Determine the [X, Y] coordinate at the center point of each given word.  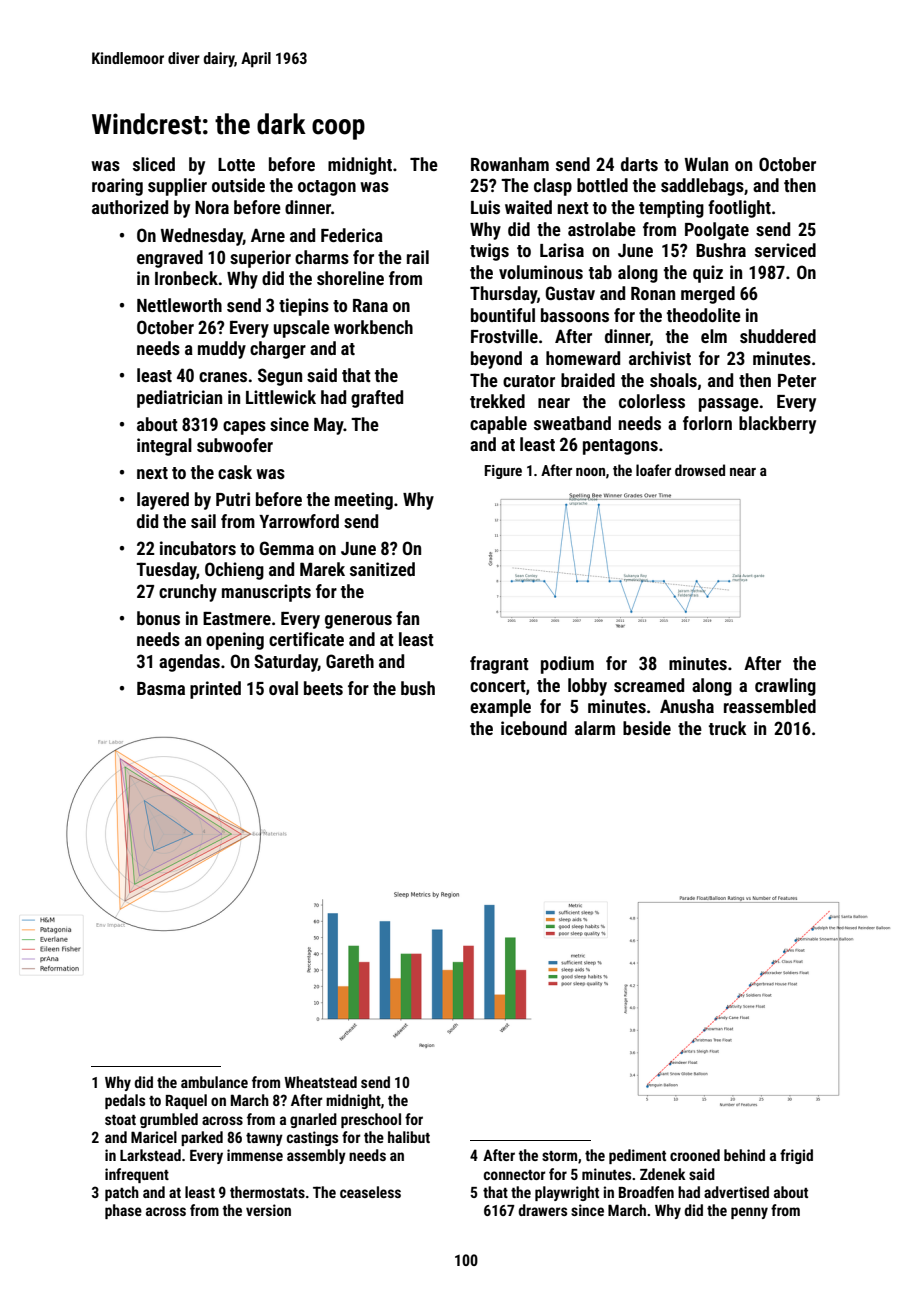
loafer [653, 470]
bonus [158, 618]
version [268, 1210]
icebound [534, 728]
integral [164, 447]
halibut [409, 1137]
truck [728, 728]
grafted [377, 399]
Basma [161, 688]
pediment [637, 1156]
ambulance [214, 1082]
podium [567, 665]
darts [639, 164]
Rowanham [510, 164]
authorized [130, 207]
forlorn [707, 423]
